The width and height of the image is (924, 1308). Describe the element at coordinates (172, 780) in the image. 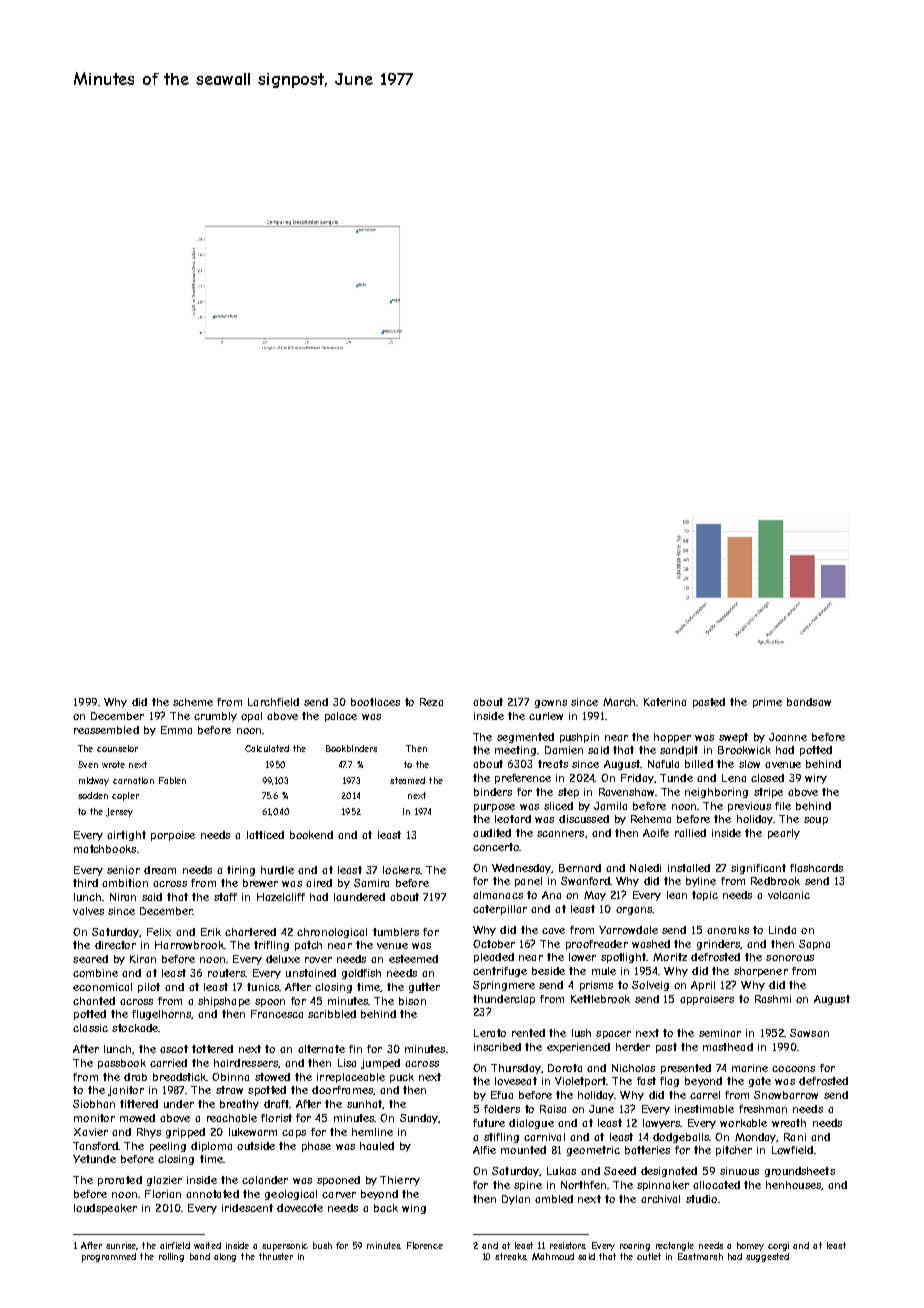

I see `Fabien` at that location.
